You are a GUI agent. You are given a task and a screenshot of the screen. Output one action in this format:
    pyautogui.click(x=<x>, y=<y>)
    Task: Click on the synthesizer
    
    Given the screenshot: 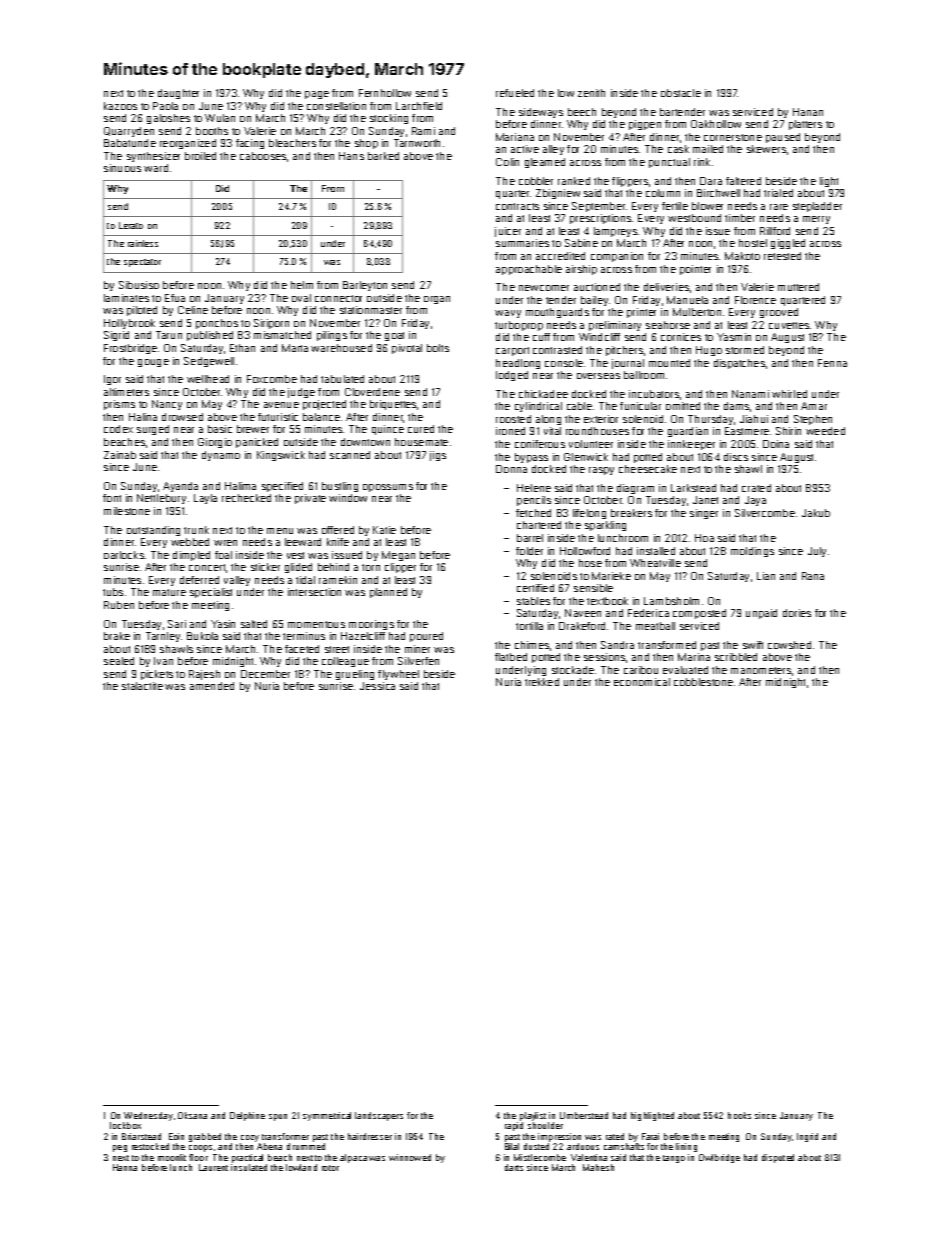 What is the action you would take?
    pyautogui.click(x=153, y=157)
